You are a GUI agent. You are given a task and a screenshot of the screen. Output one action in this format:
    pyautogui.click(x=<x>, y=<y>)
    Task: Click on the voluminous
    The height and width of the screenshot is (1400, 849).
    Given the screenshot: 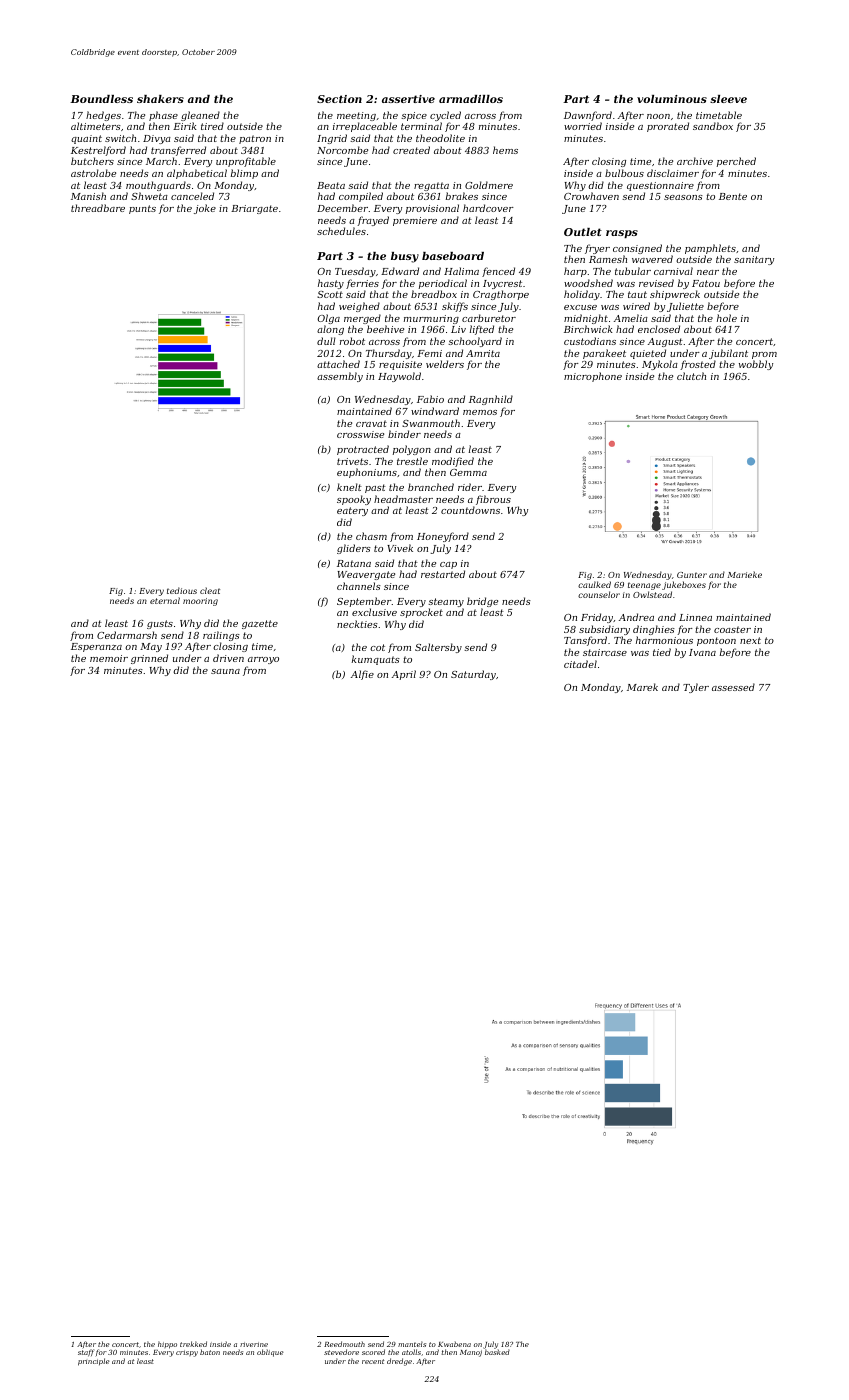 What is the action you would take?
    pyautogui.click(x=672, y=99)
